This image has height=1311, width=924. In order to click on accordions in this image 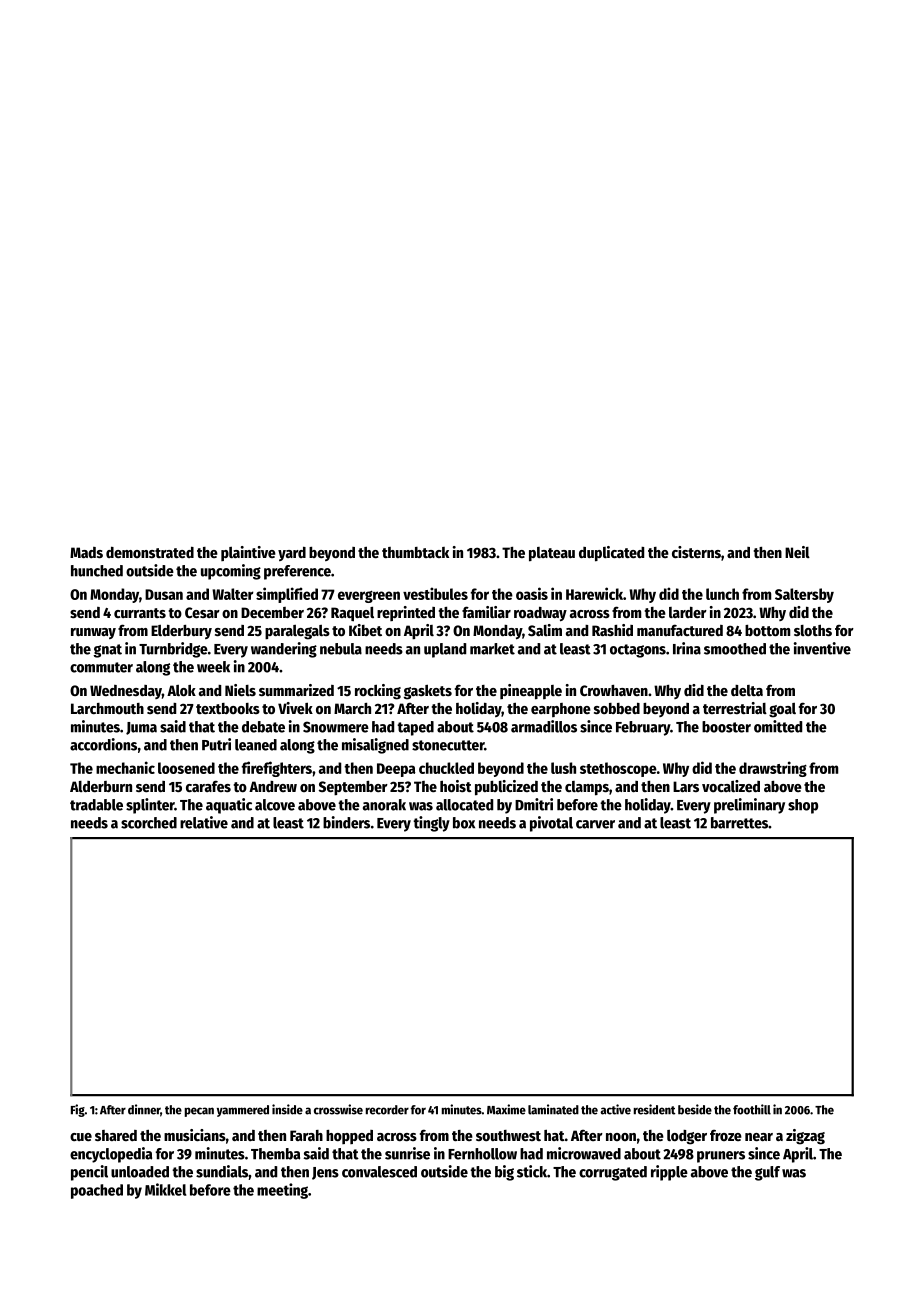, I will do `click(103, 744)`.
